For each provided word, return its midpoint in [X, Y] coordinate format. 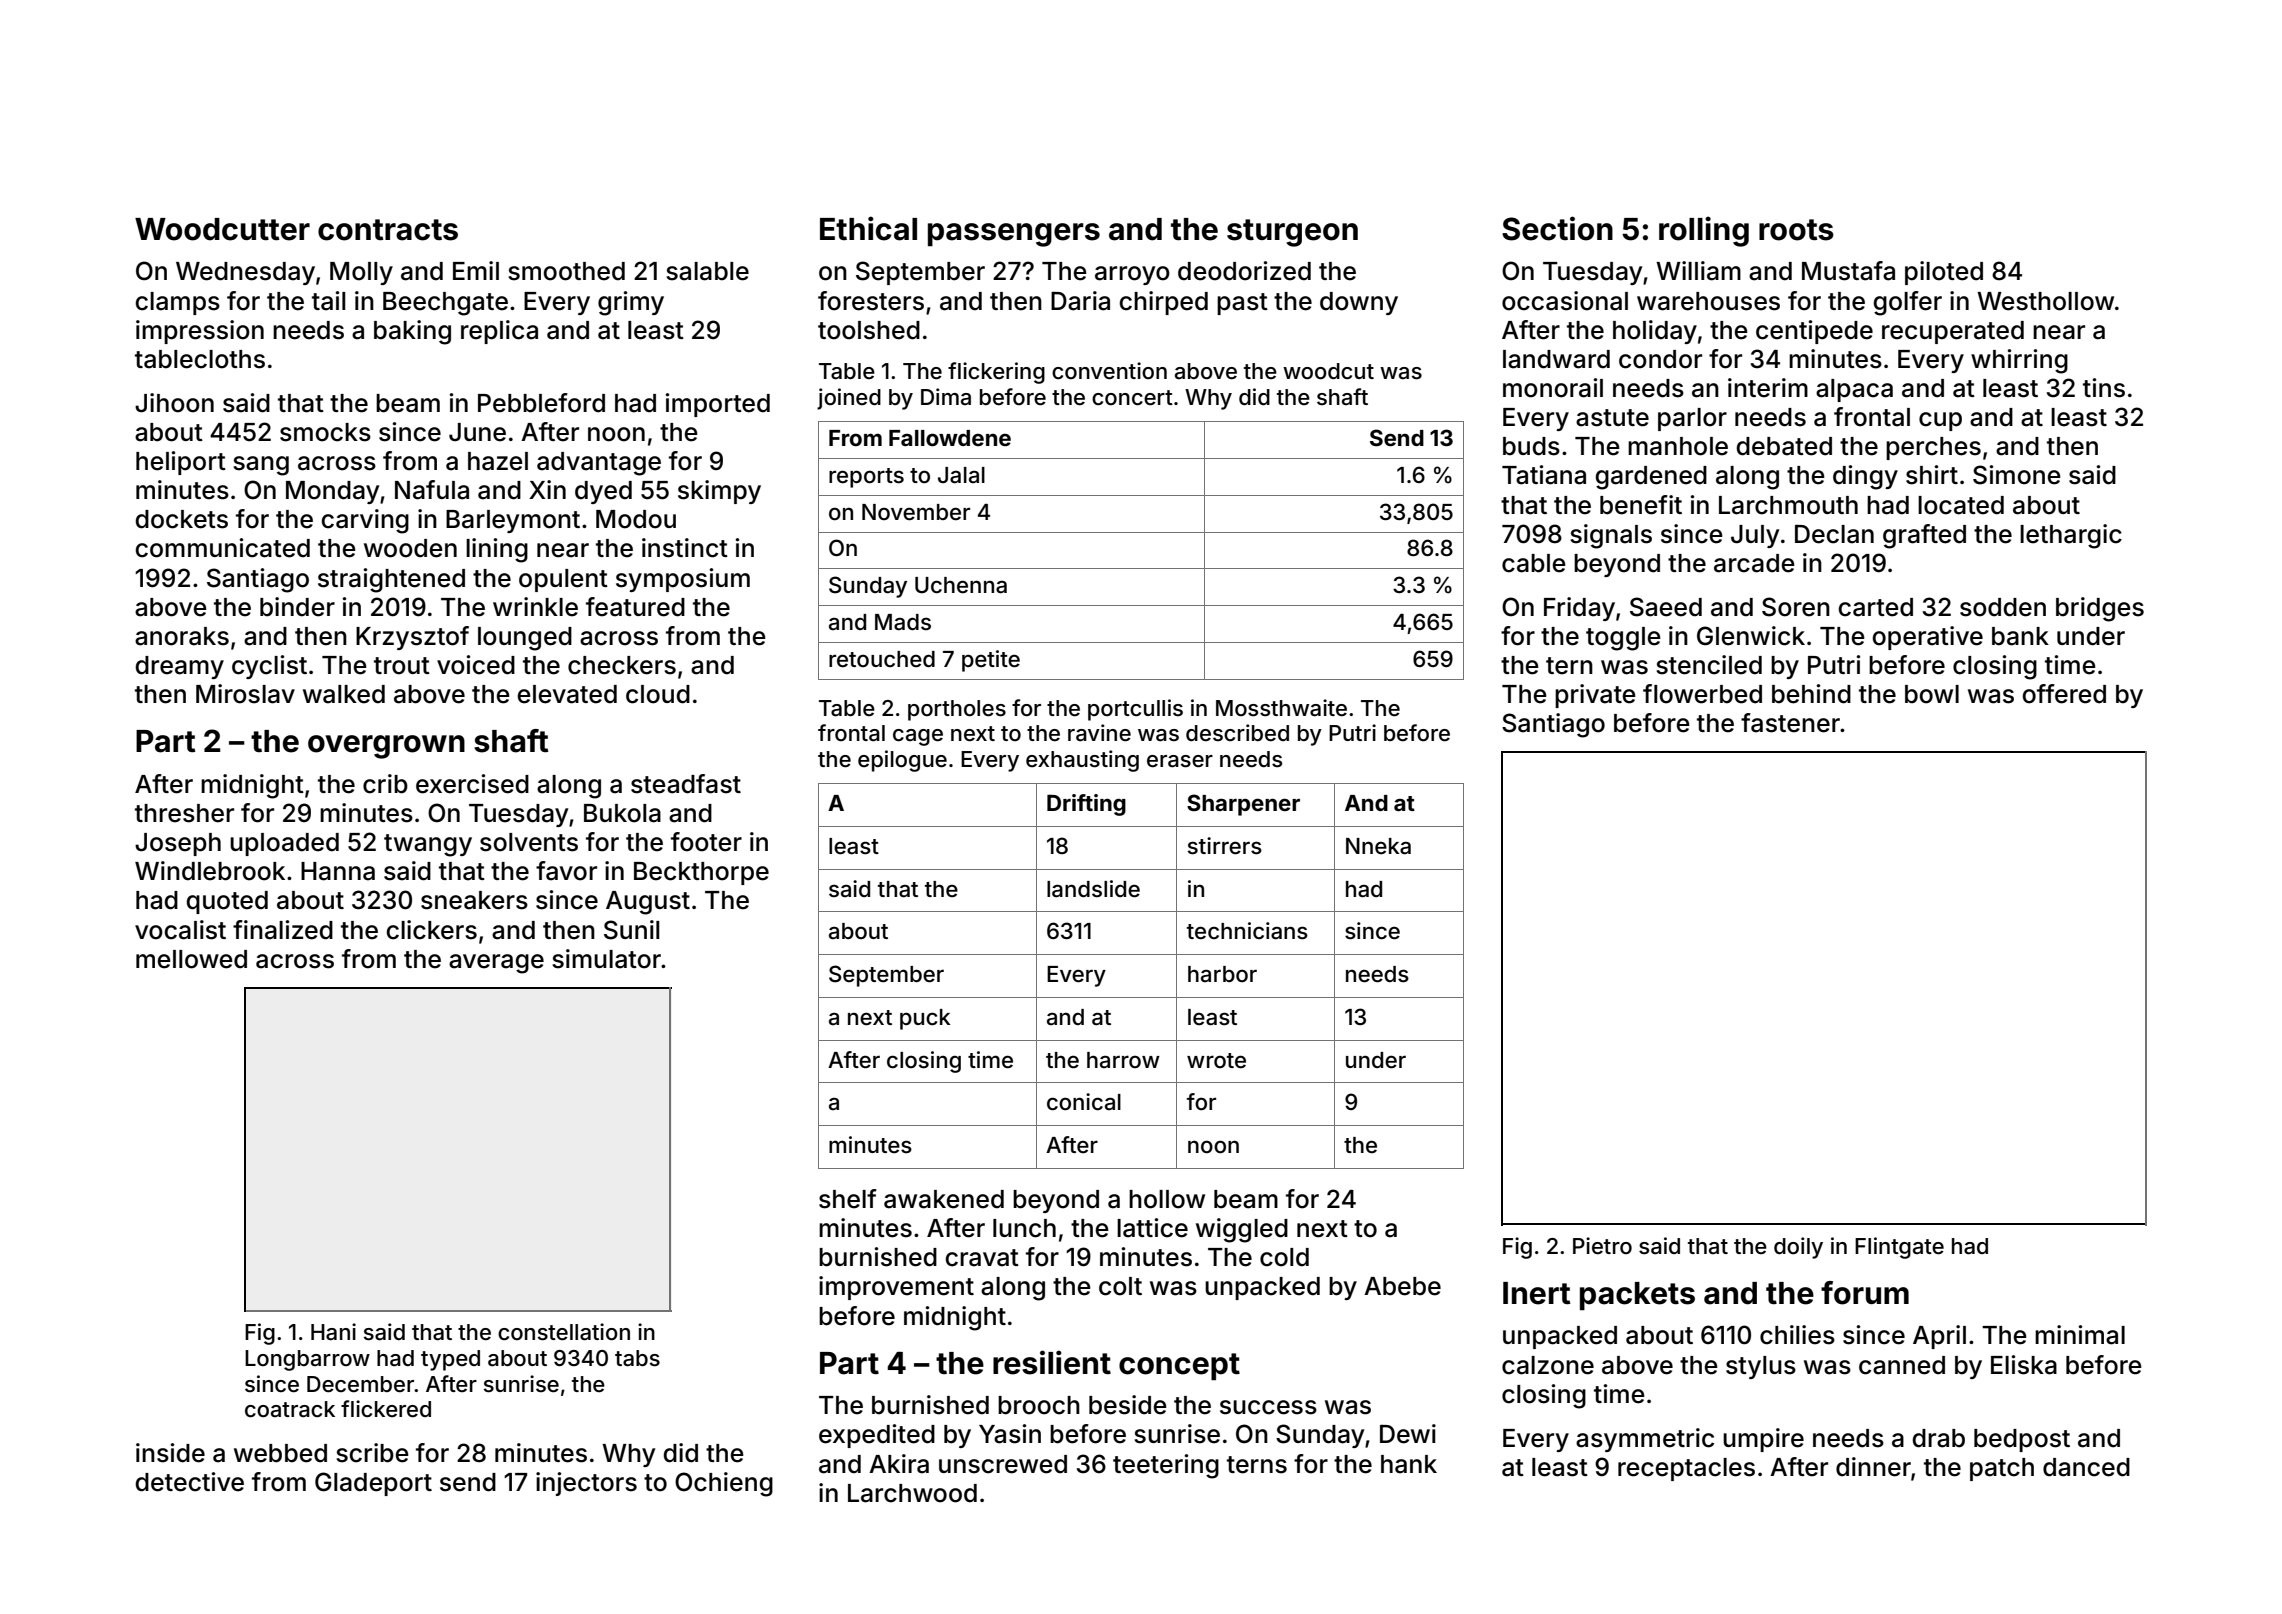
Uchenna [961, 585]
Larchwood [912, 1493]
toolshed [869, 330]
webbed [280, 1453]
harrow [1123, 1060]
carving [365, 521]
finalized [283, 930]
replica [499, 332]
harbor [1222, 974]
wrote [1216, 1061]
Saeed [1666, 607]
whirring [2019, 361]
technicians [1247, 931]
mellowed [191, 959]
